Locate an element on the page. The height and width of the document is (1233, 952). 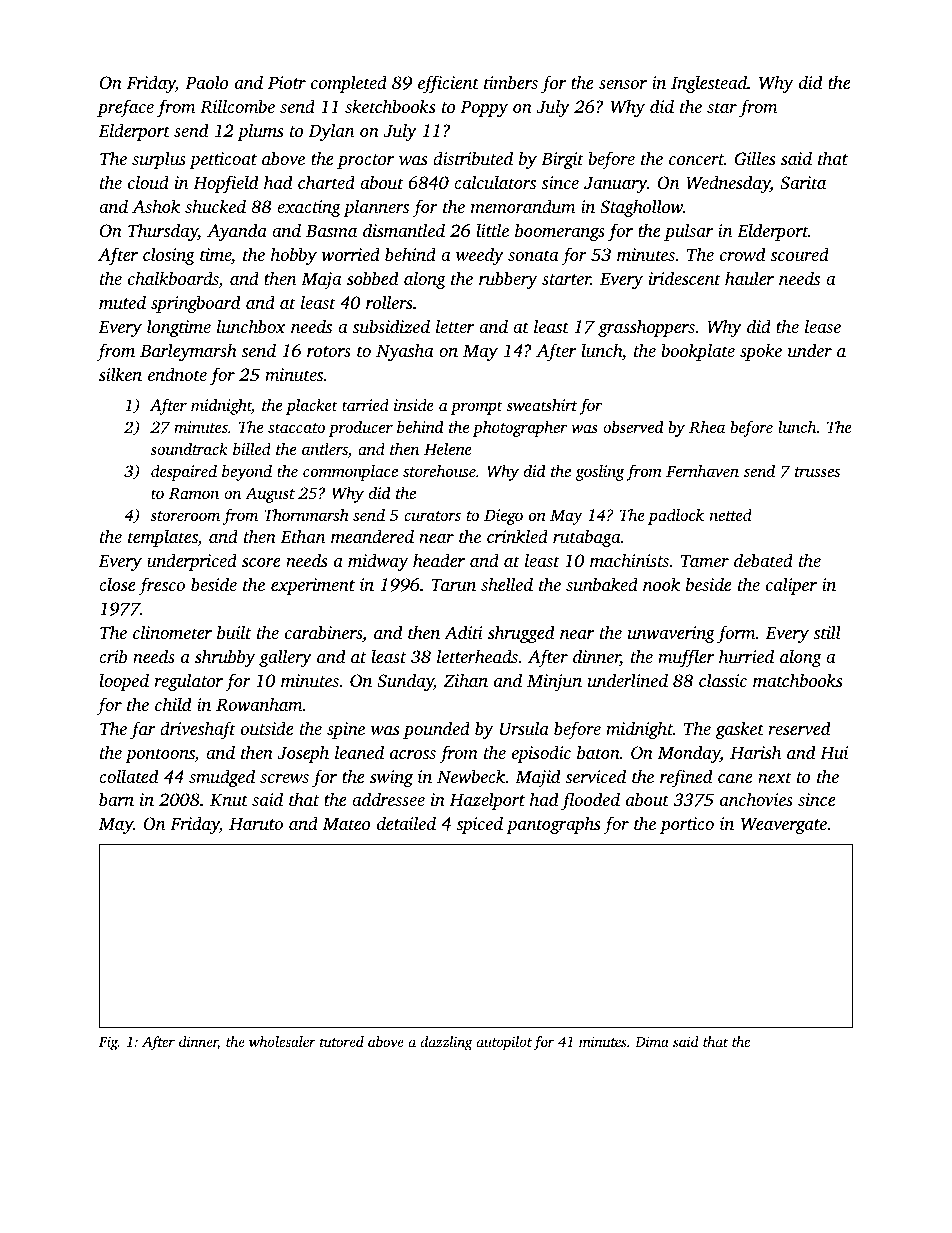
preface is located at coordinates (125, 108).
